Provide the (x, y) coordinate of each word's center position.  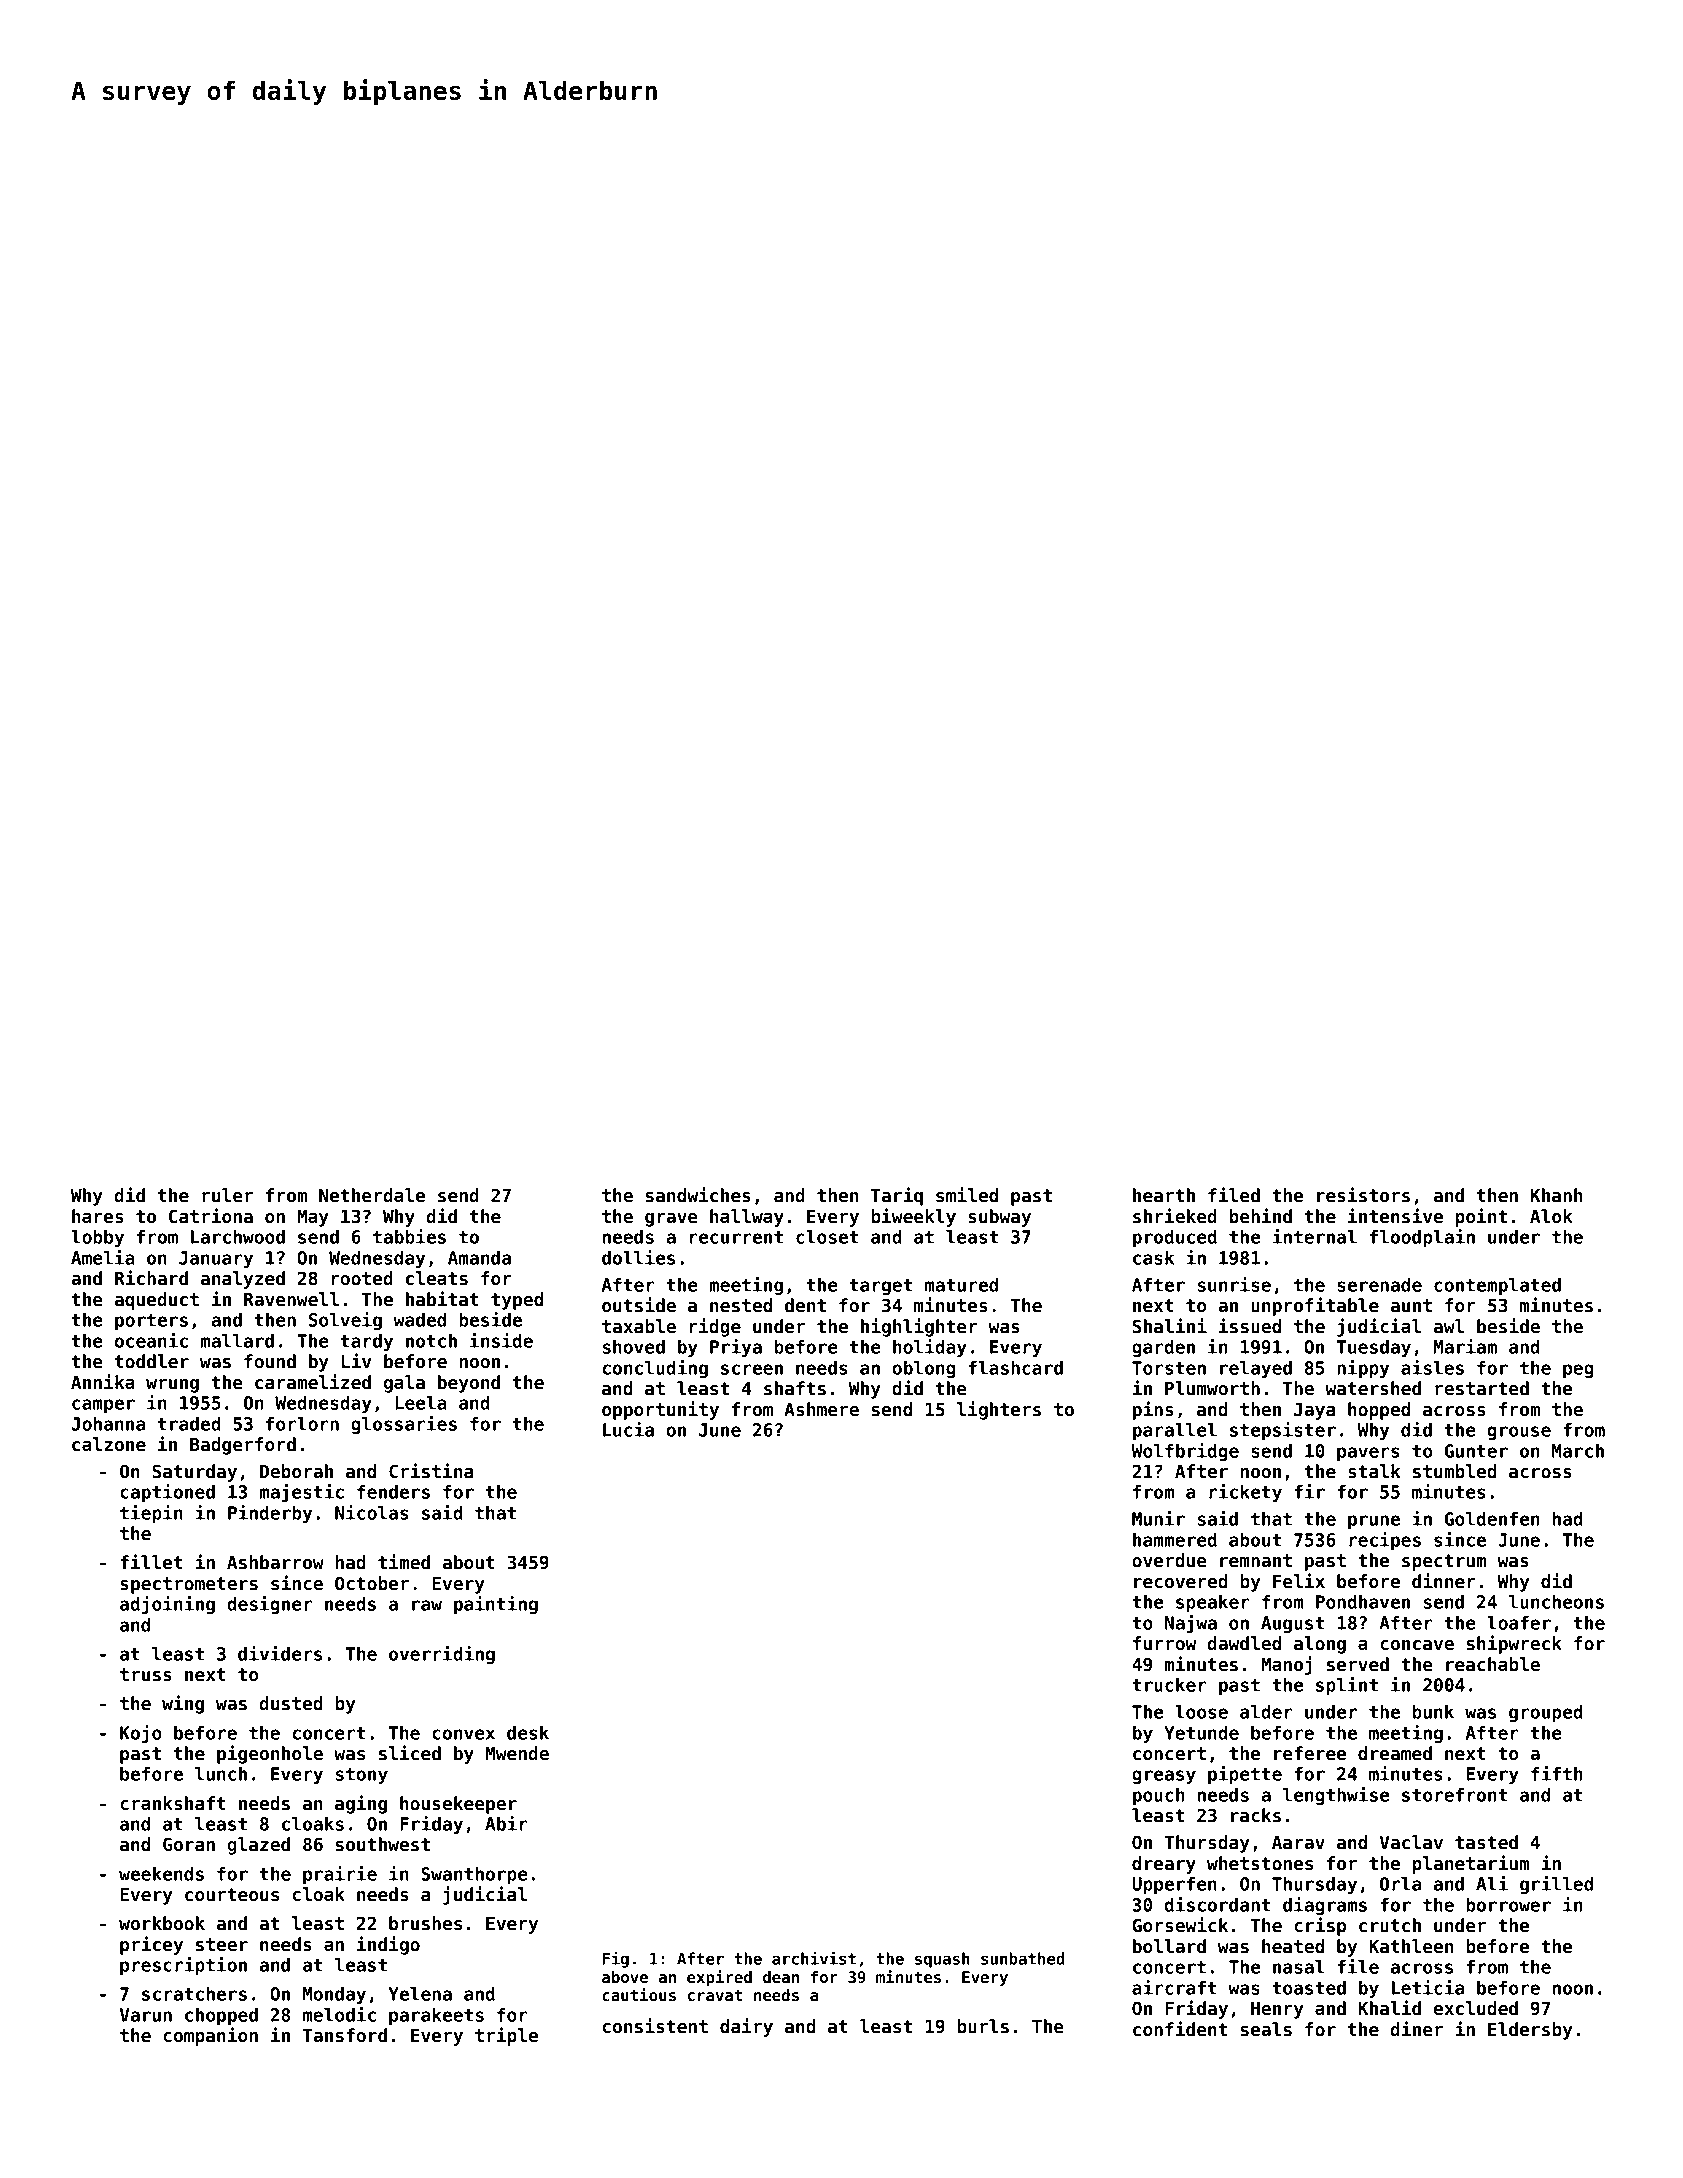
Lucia (628, 1429)
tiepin (151, 1514)
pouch (1159, 1796)
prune (1374, 1522)
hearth (1164, 1195)
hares (98, 1216)
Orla (1400, 1884)
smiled (967, 1195)
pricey (151, 1945)
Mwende (517, 1753)
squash (942, 1960)
